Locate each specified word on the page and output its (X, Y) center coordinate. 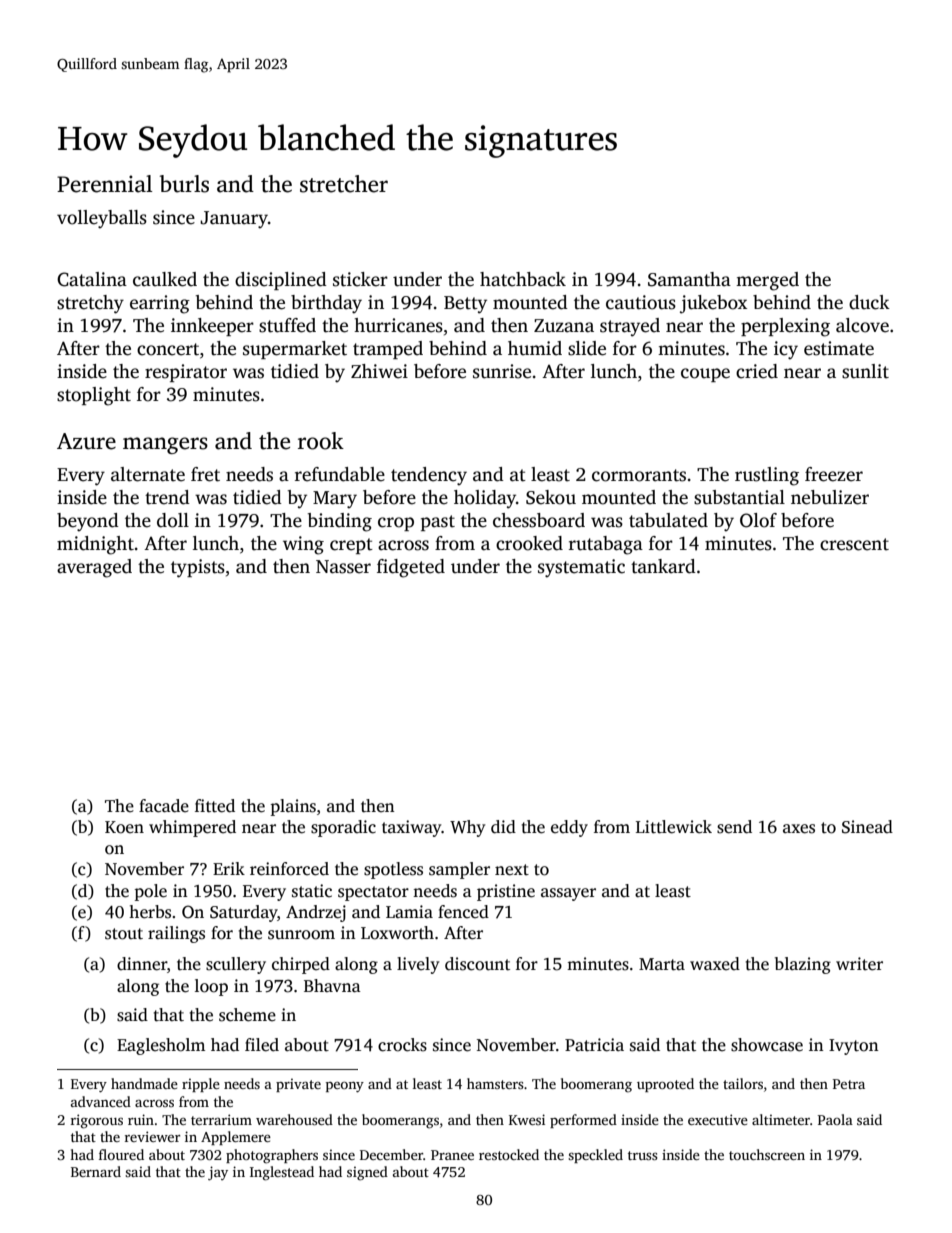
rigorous (97, 1121)
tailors (743, 1083)
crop (396, 524)
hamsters (495, 1083)
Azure (86, 441)
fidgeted (411, 568)
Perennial (105, 184)
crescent (854, 544)
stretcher (344, 184)
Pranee (452, 1155)
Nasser (343, 567)
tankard (663, 566)
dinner (142, 964)
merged (767, 281)
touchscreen (767, 1154)
